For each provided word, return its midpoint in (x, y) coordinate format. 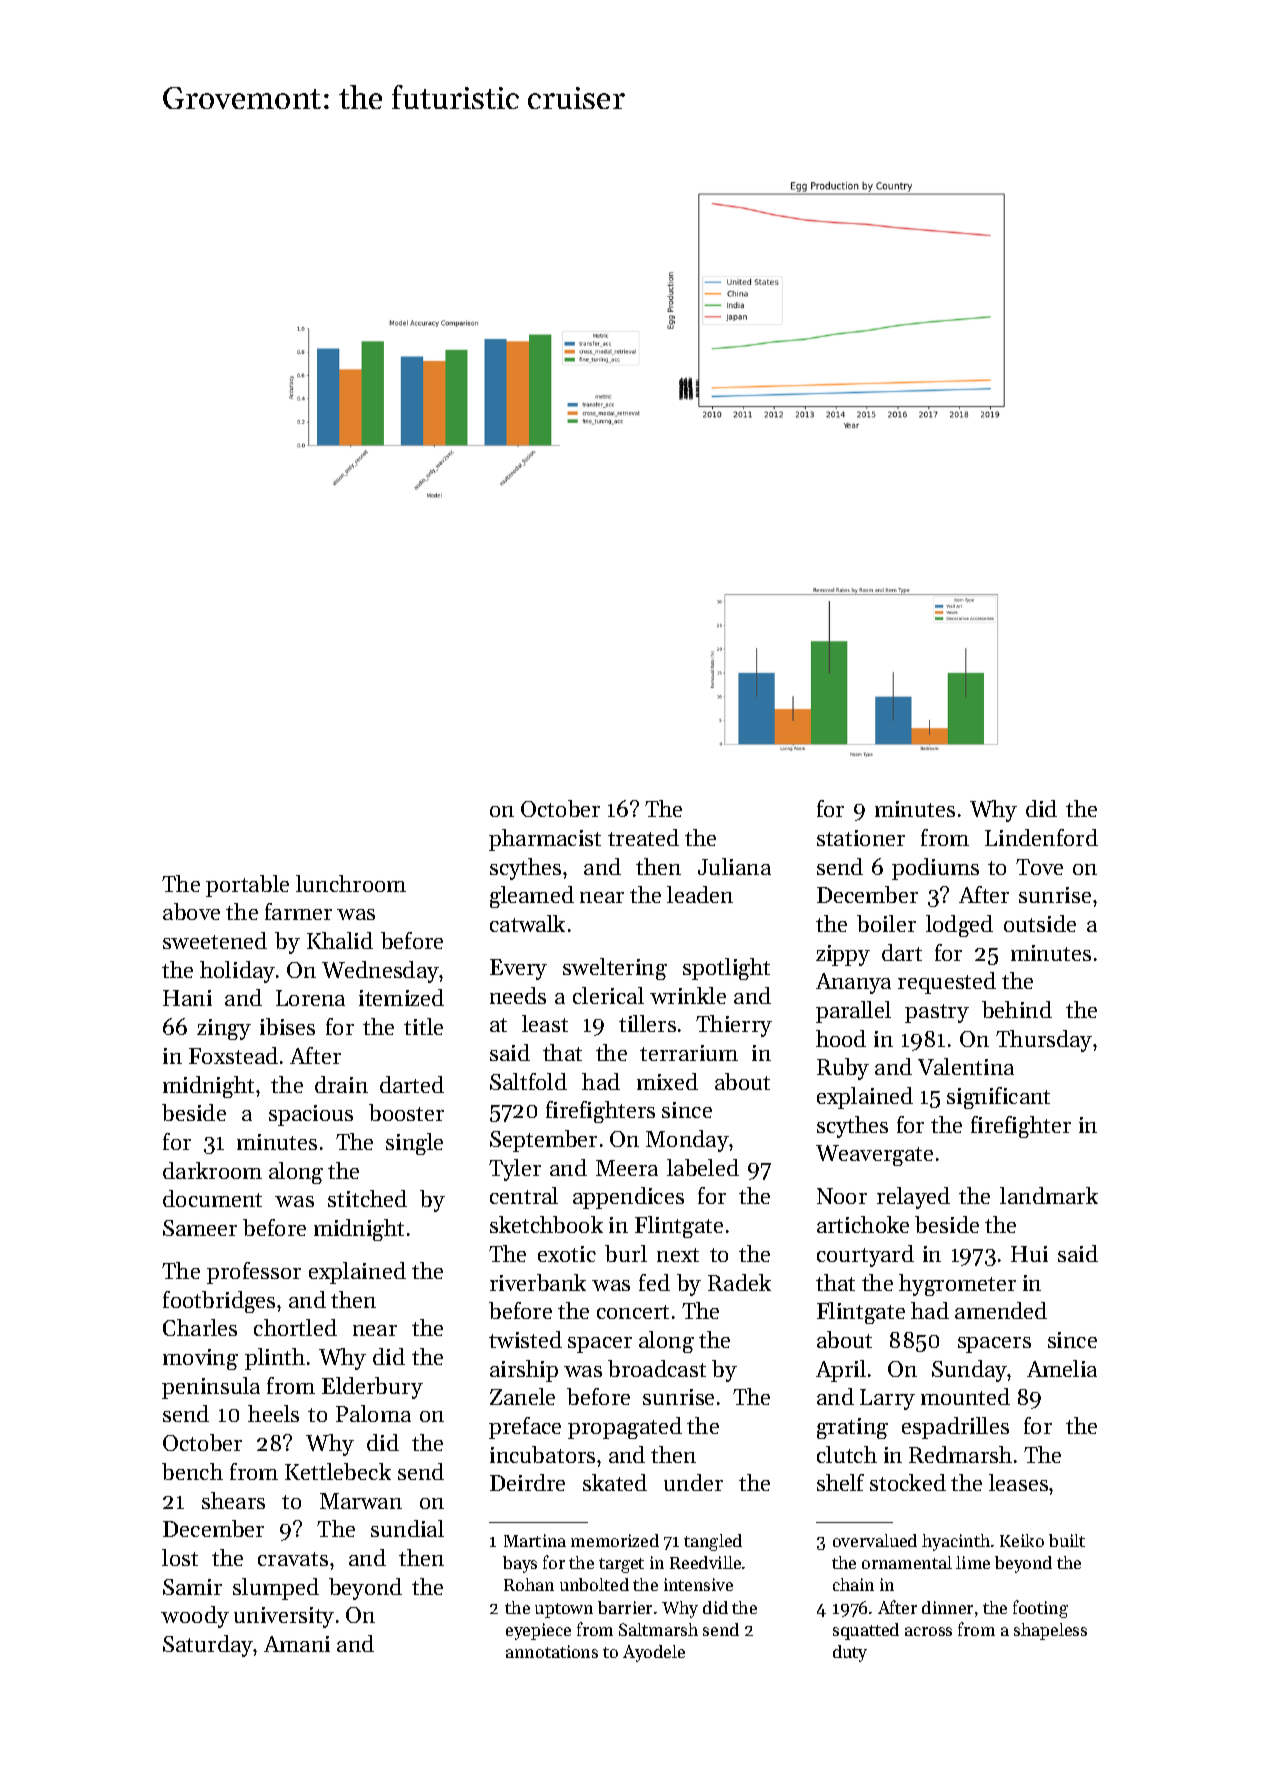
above (191, 911)
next (678, 1255)
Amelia (1062, 1368)
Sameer (200, 1228)
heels (273, 1413)
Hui (1029, 1254)
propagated (625, 1428)
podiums (935, 869)
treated (643, 837)
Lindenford (1041, 837)
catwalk (527, 923)
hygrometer (957, 1285)
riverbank (538, 1282)
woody (195, 1617)
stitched (367, 1198)
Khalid (340, 940)
